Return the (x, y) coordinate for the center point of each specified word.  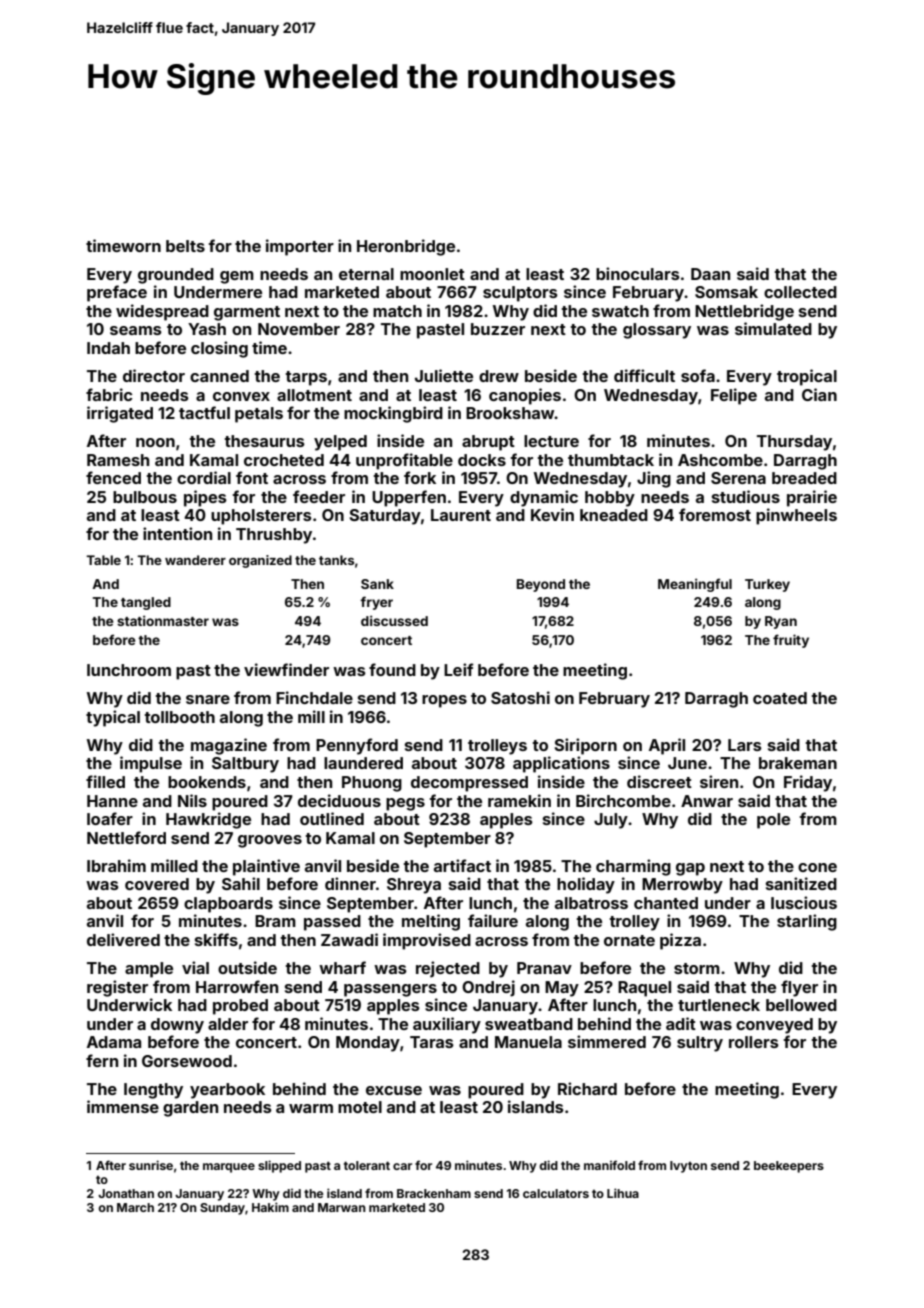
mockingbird (393, 414)
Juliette (444, 375)
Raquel (644, 989)
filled (105, 781)
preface (117, 293)
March (135, 1207)
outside (247, 967)
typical (113, 718)
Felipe (734, 396)
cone (817, 867)
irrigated (120, 414)
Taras (432, 1042)
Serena (738, 478)
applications (561, 764)
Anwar (707, 801)
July (611, 821)
